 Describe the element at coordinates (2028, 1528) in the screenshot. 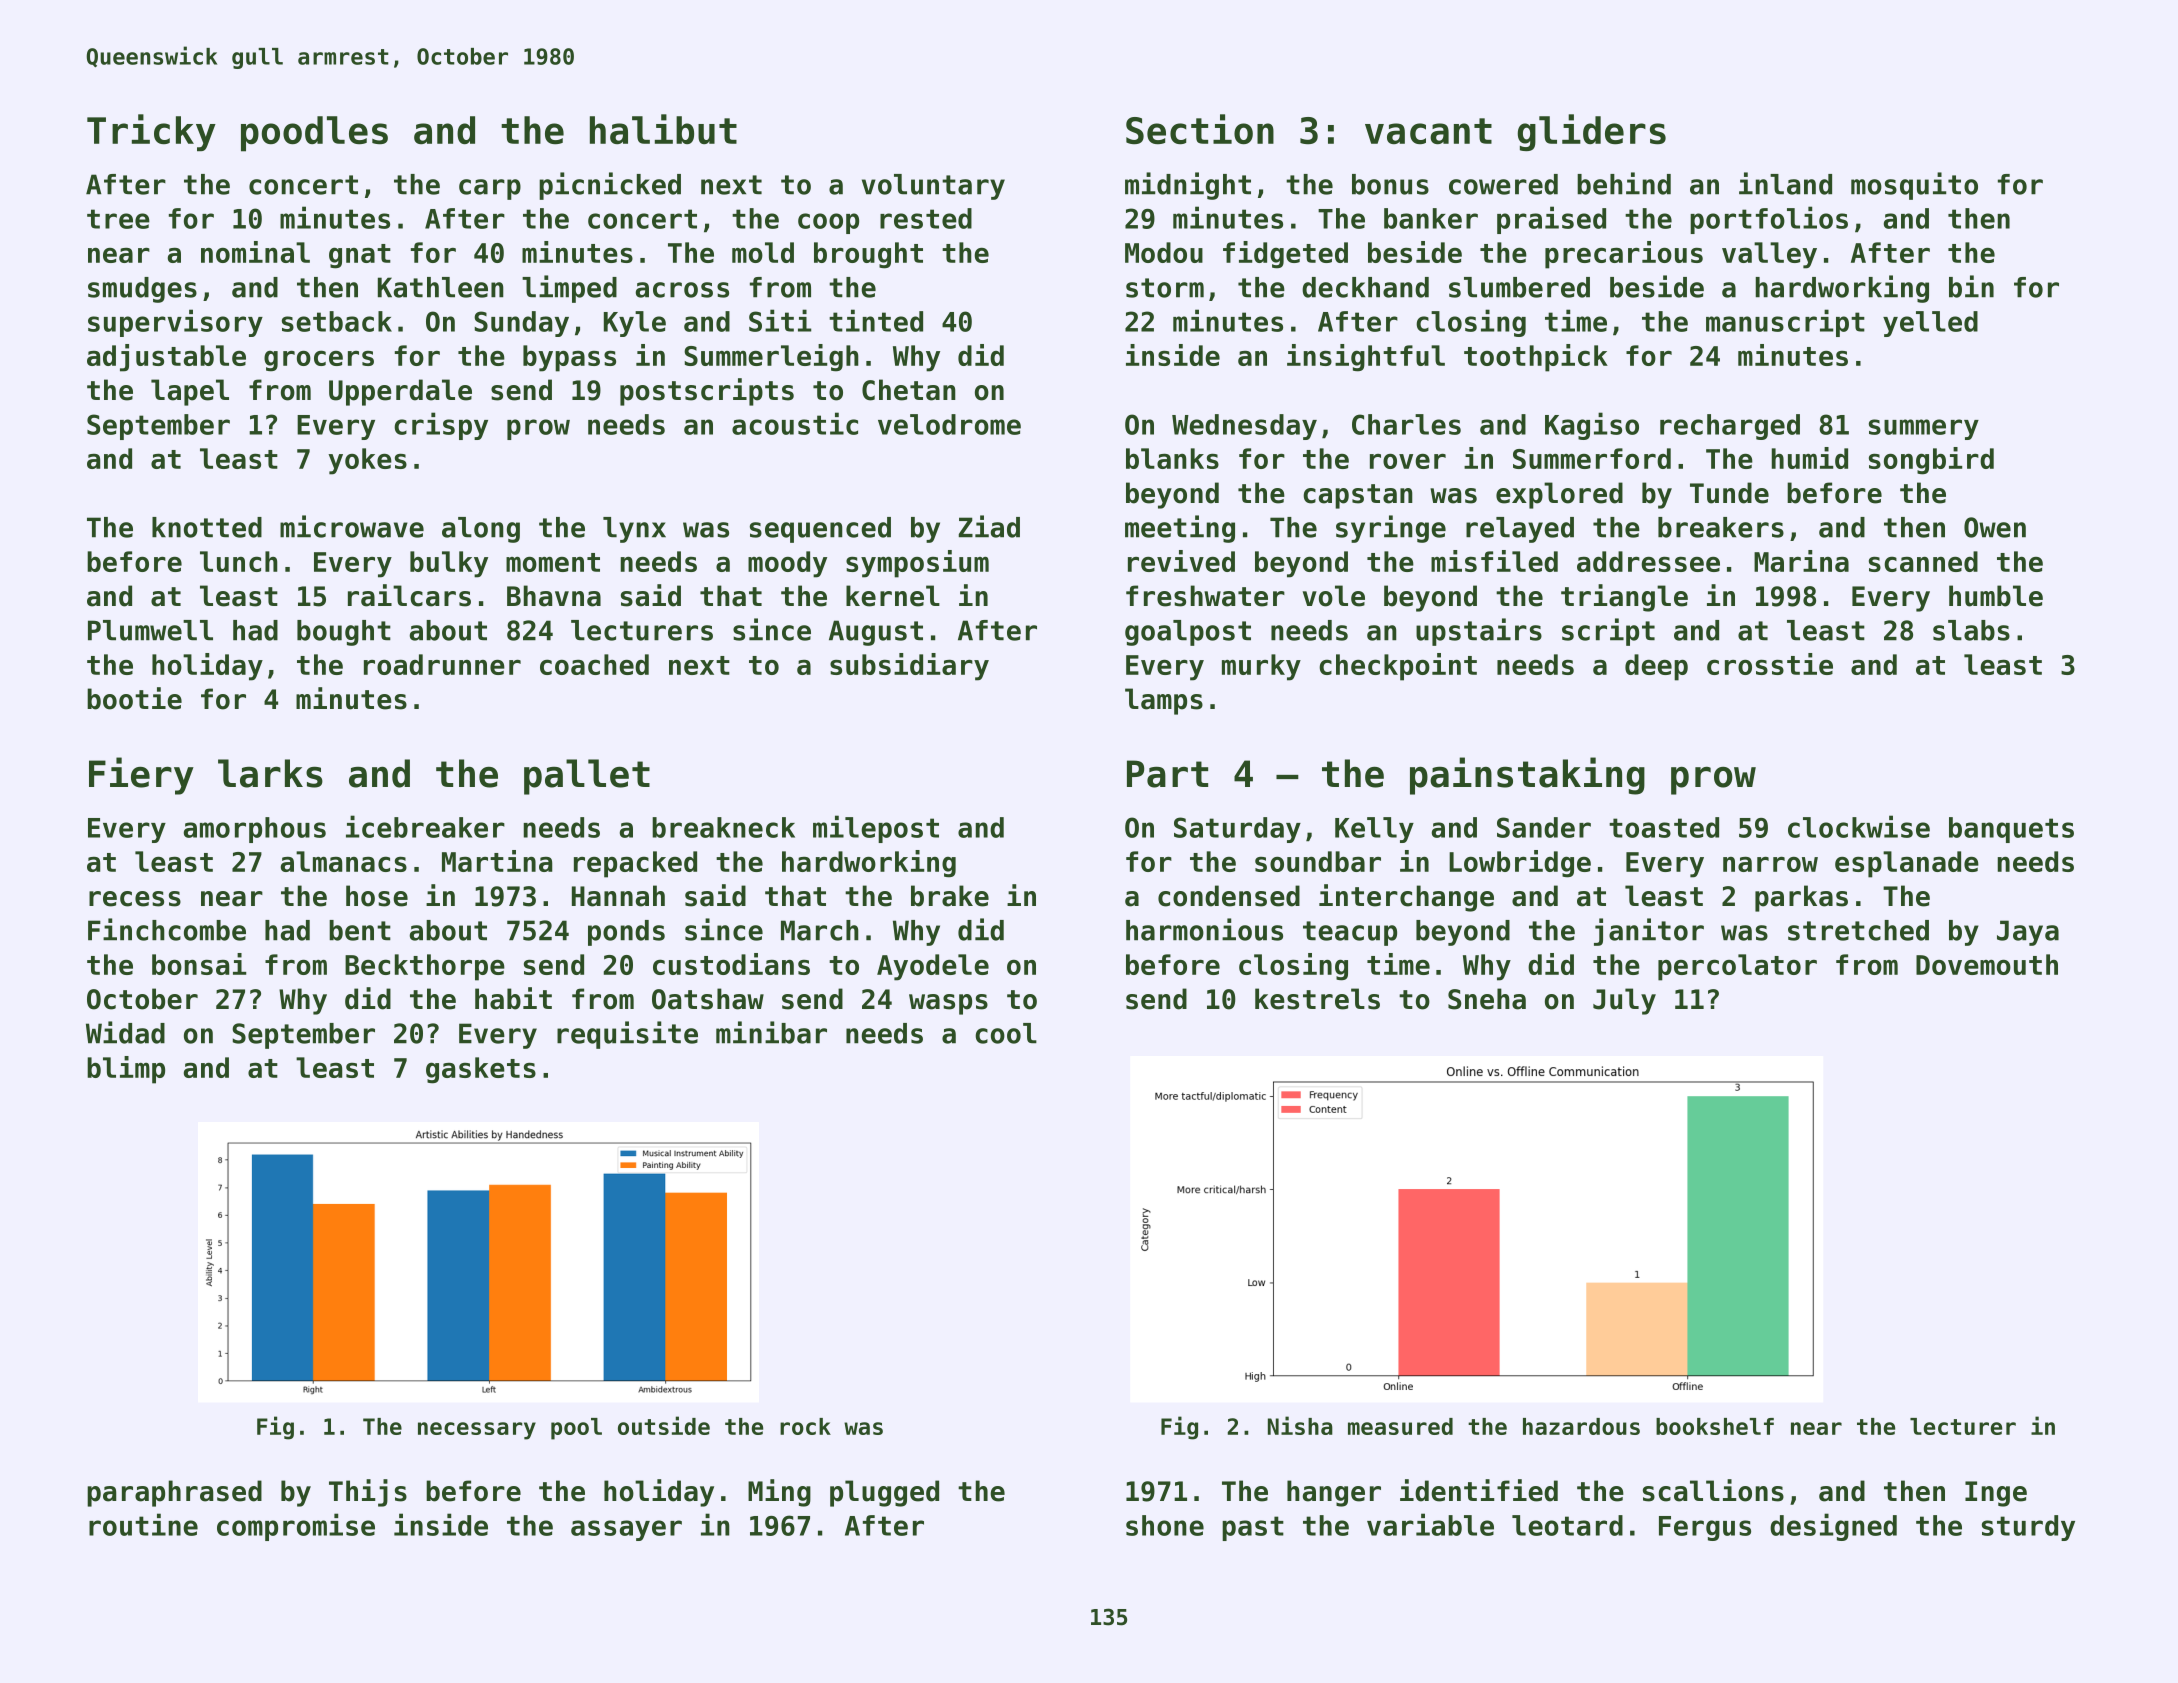

I see `sturdy` at that location.
